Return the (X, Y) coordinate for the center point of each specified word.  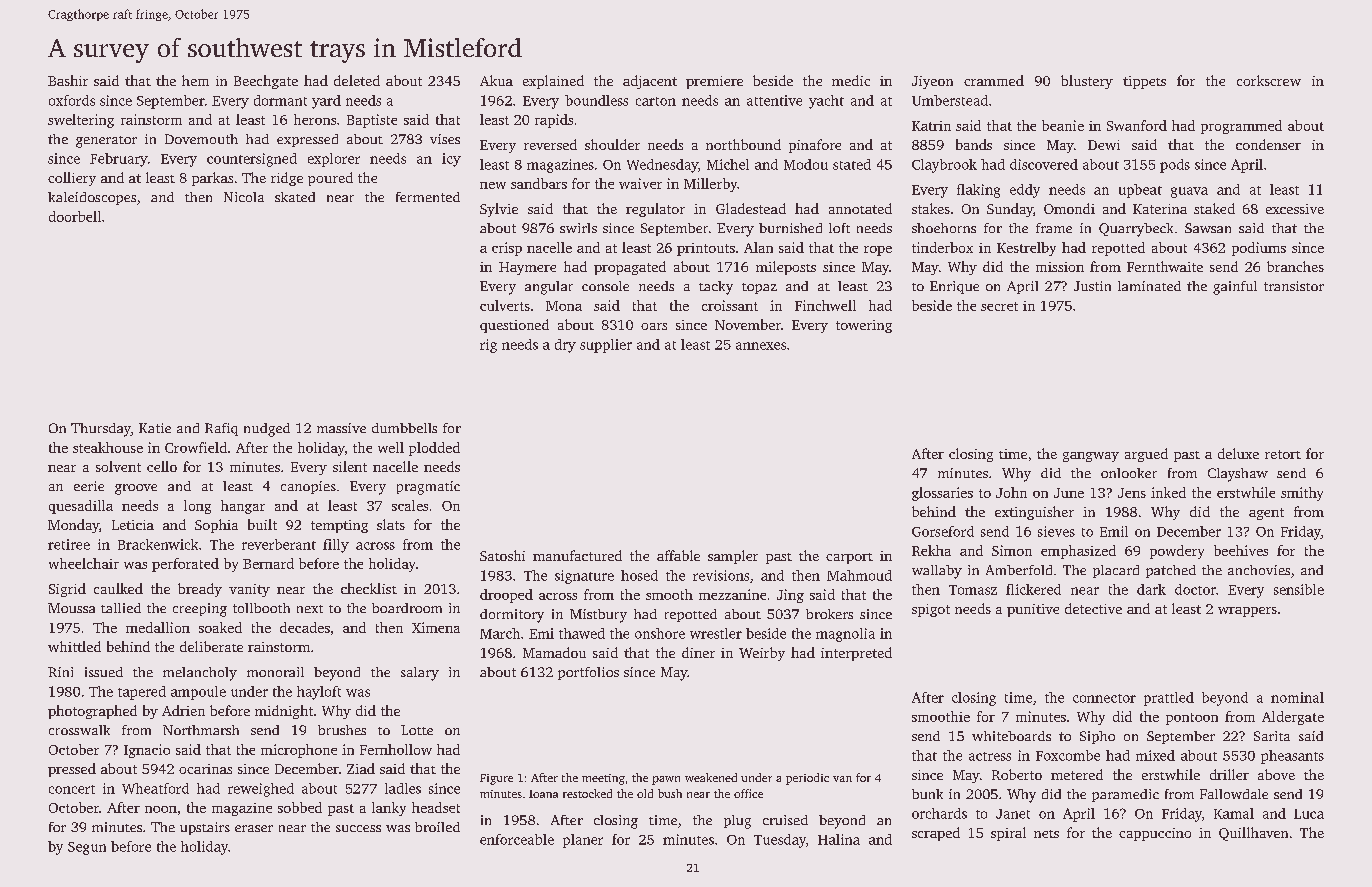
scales (410, 505)
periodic (807, 779)
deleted (357, 80)
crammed (994, 80)
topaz (759, 288)
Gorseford (943, 531)
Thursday (101, 430)
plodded (434, 449)
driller (1229, 774)
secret (999, 306)
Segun (87, 848)
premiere (714, 82)
